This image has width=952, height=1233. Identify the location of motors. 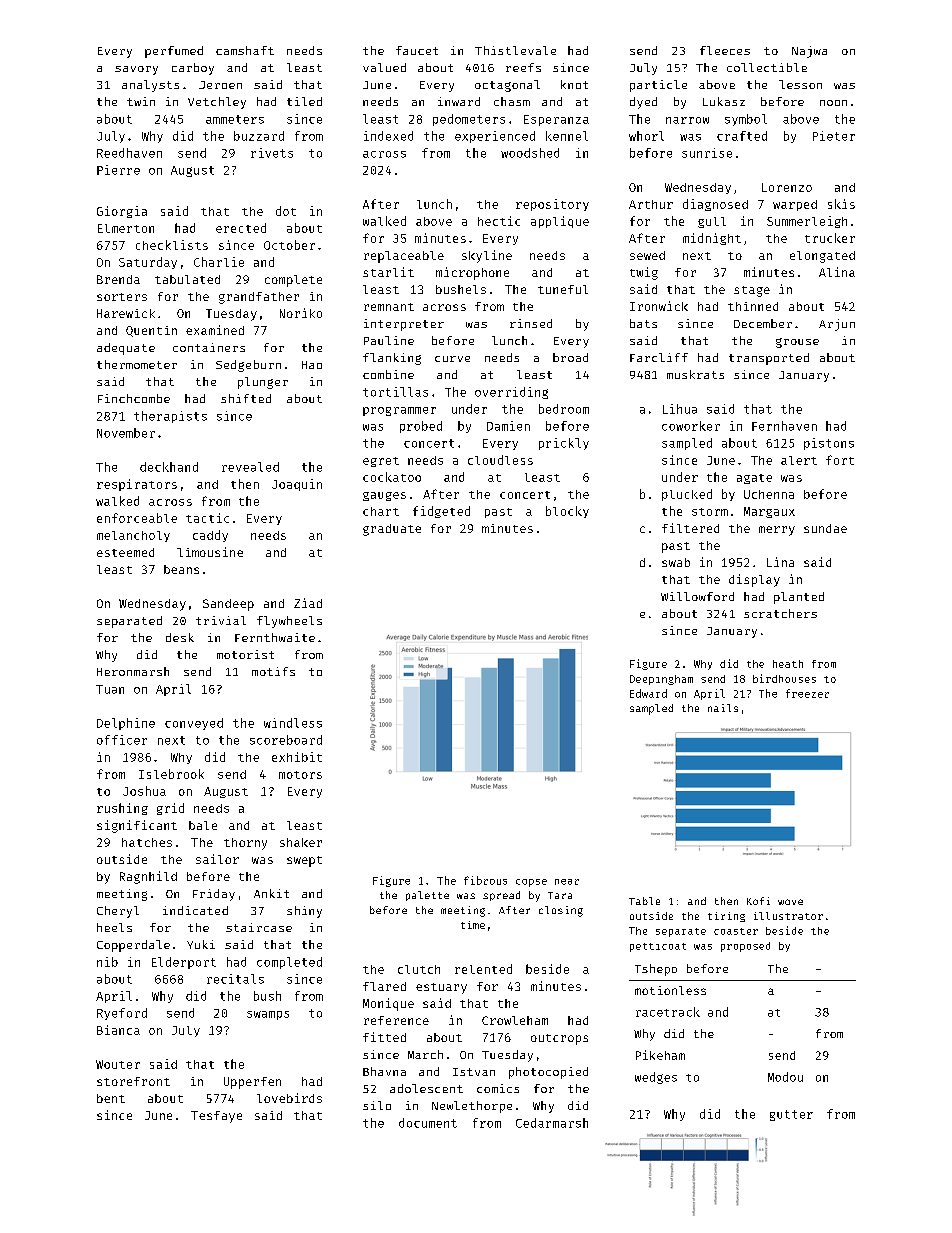
(300, 775).
